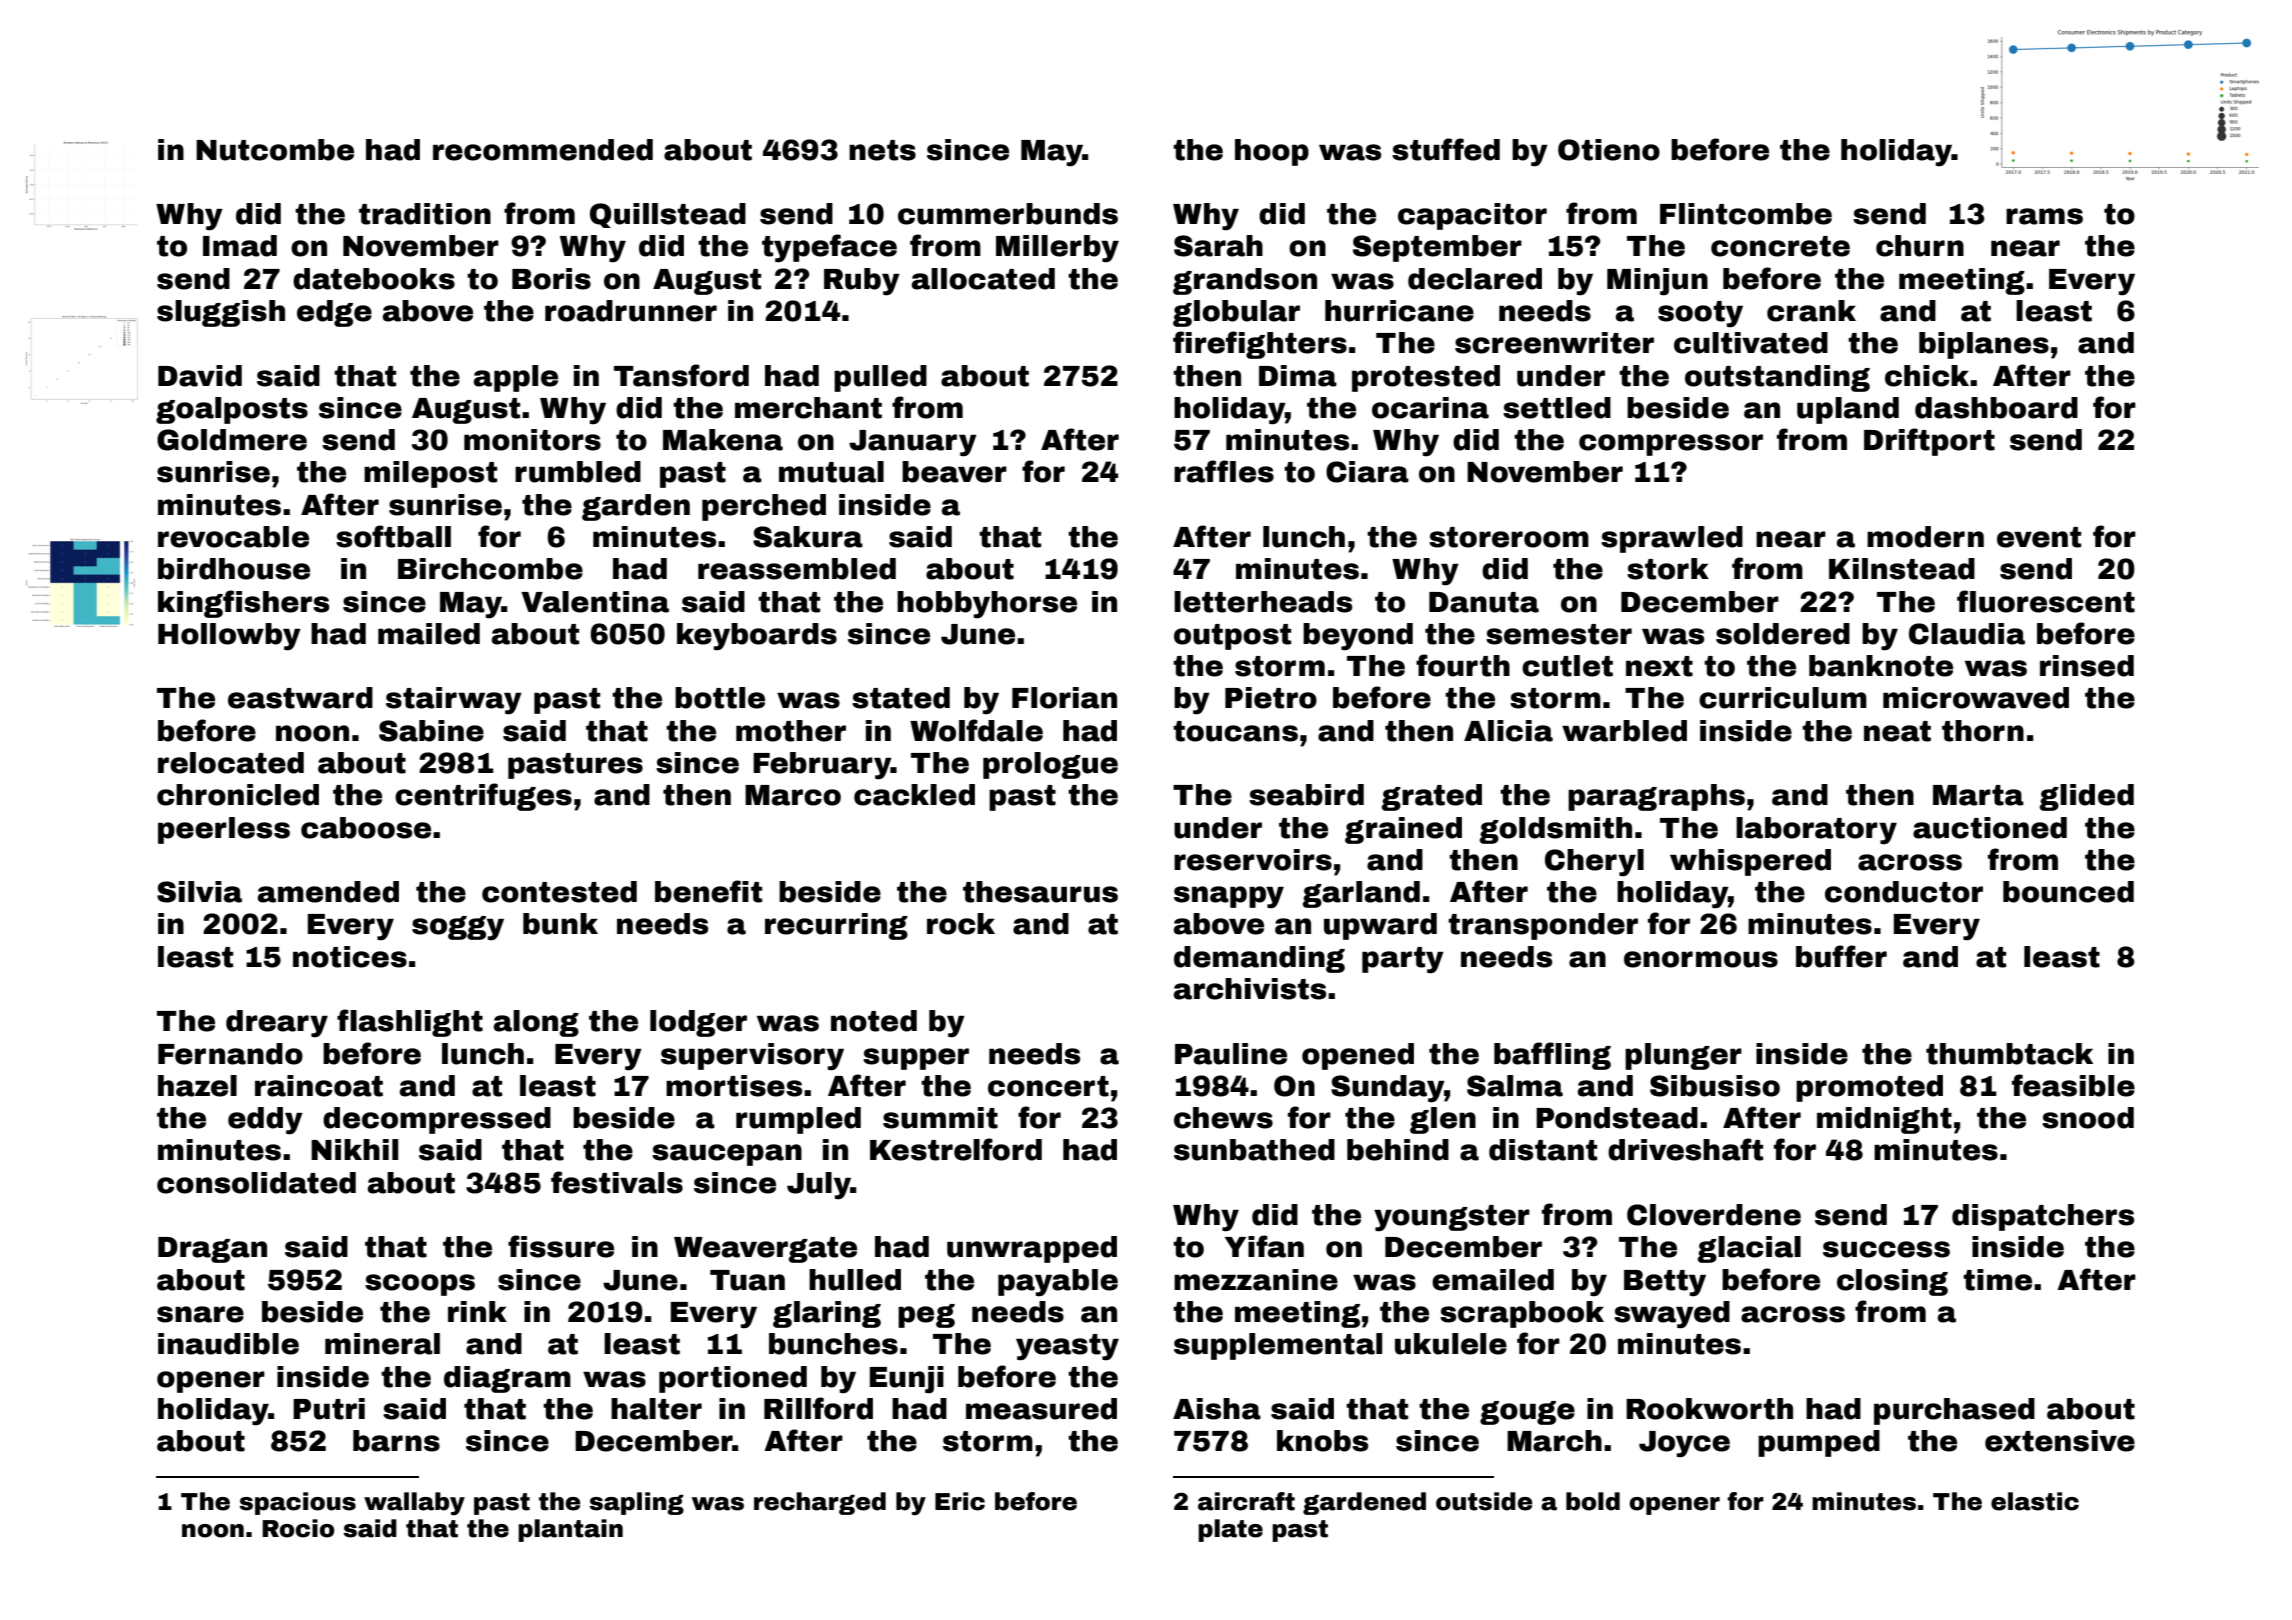 Image resolution: width=2292 pixels, height=1620 pixels. I want to click on Nutcombe, so click(275, 150).
